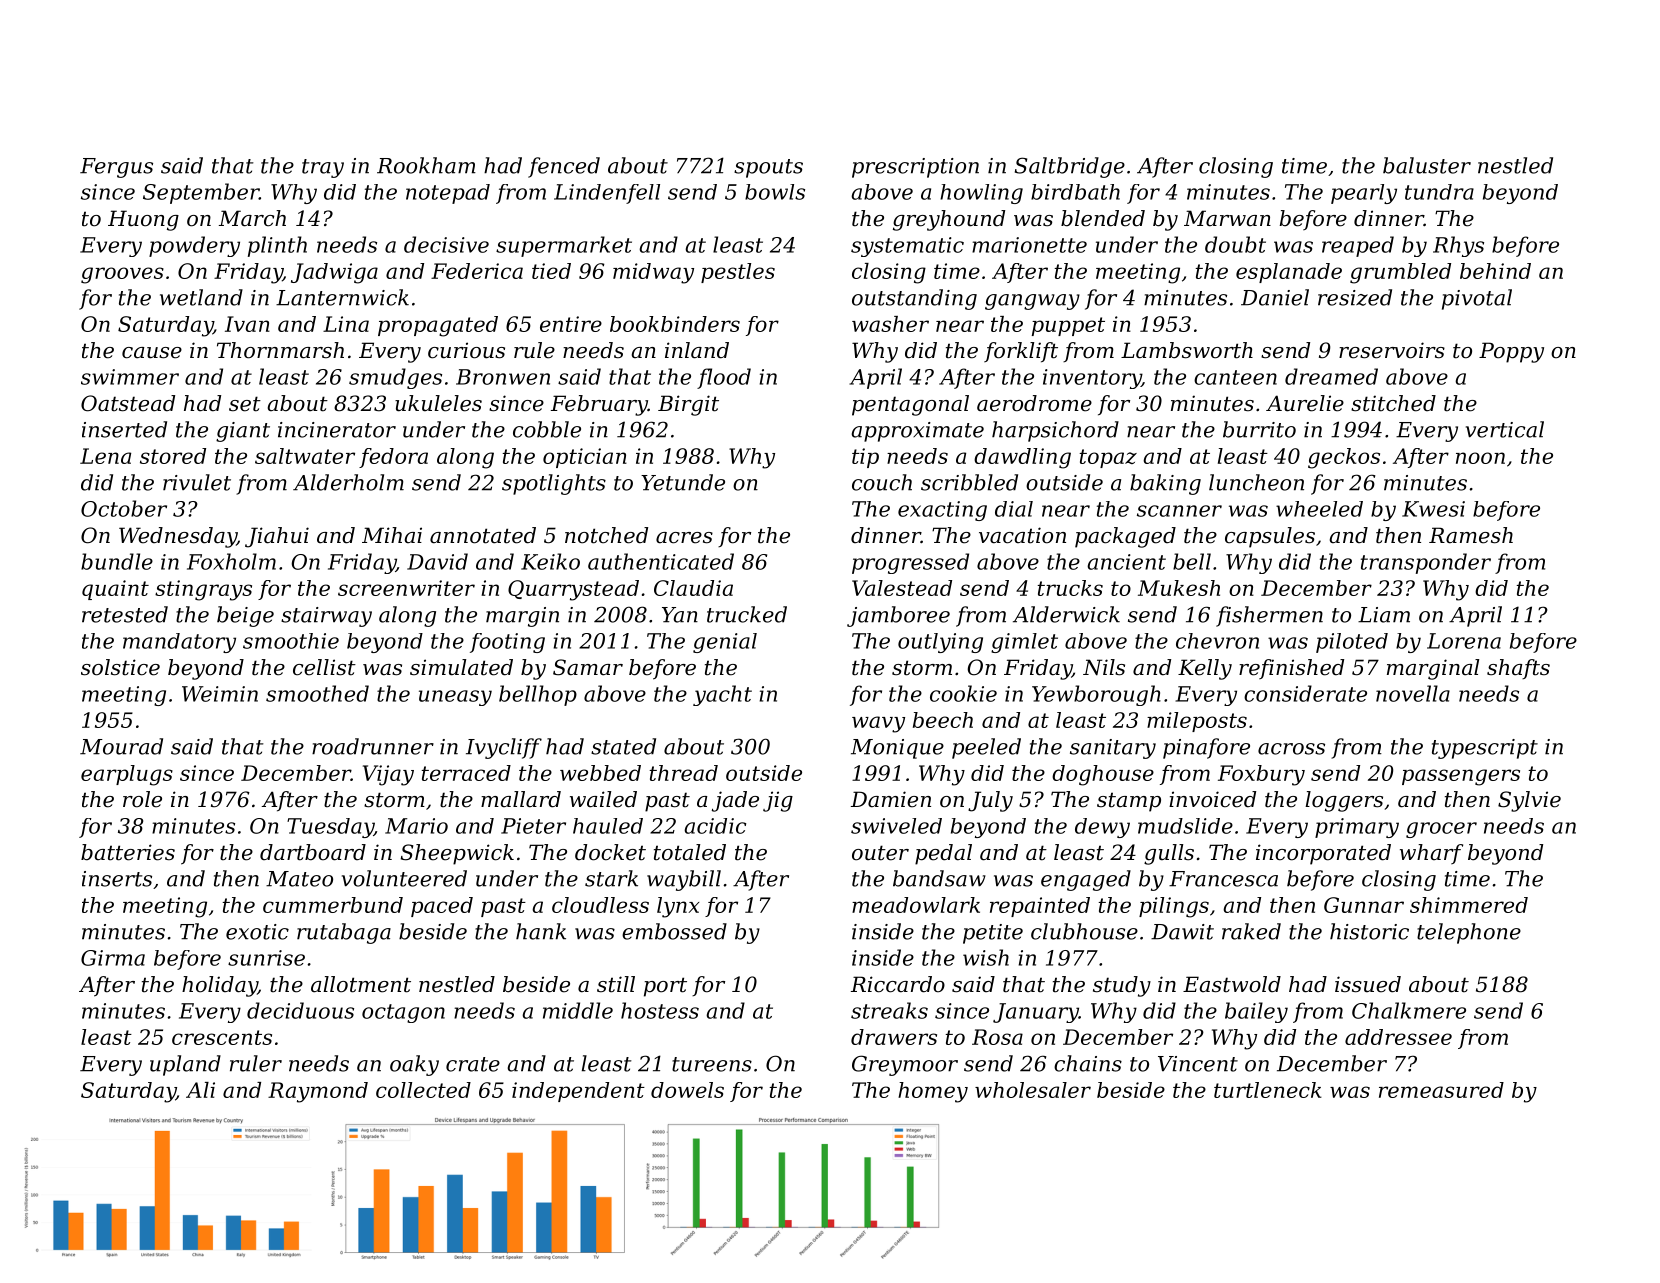  I want to click on homey, so click(933, 1092).
